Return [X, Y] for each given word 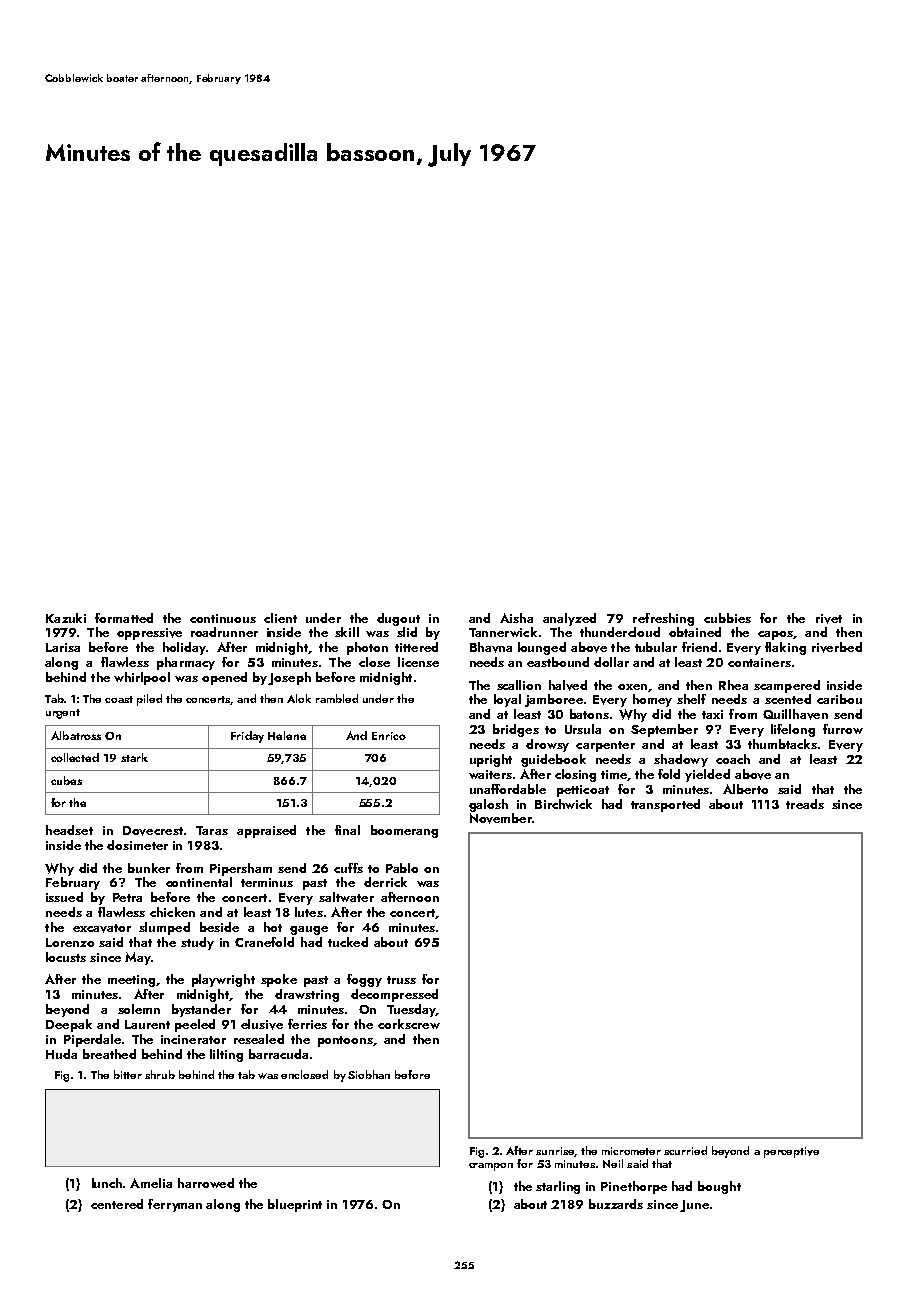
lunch [107, 1183]
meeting [131, 981]
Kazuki [66, 618]
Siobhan [369, 1074]
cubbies [727, 618]
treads [805, 804]
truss [401, 980]
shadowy [681, 760]
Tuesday [411, 1010]
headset [69, 830]
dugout [398, 619]
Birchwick [563, 804]
